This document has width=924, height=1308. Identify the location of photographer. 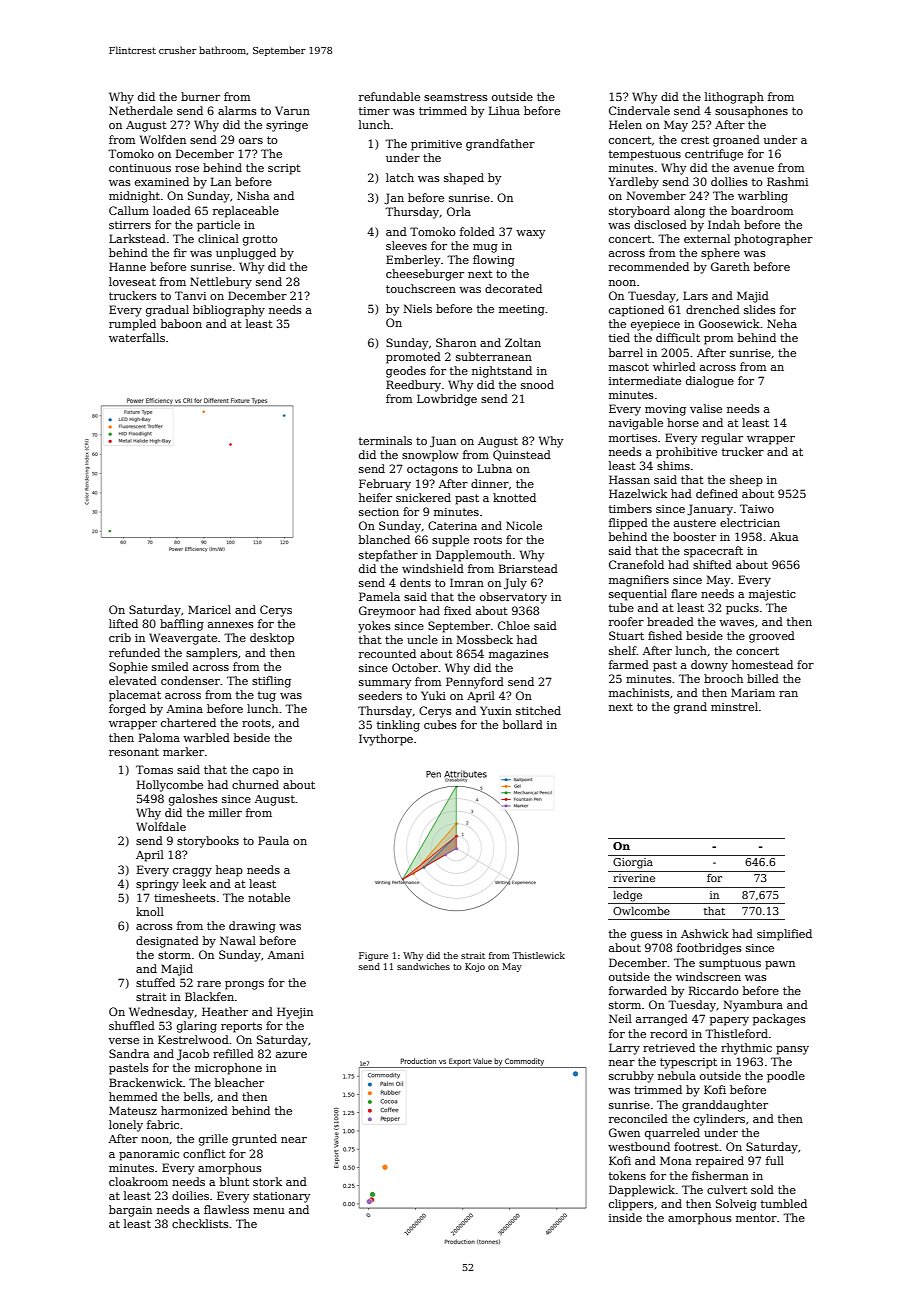
(773, 240).
